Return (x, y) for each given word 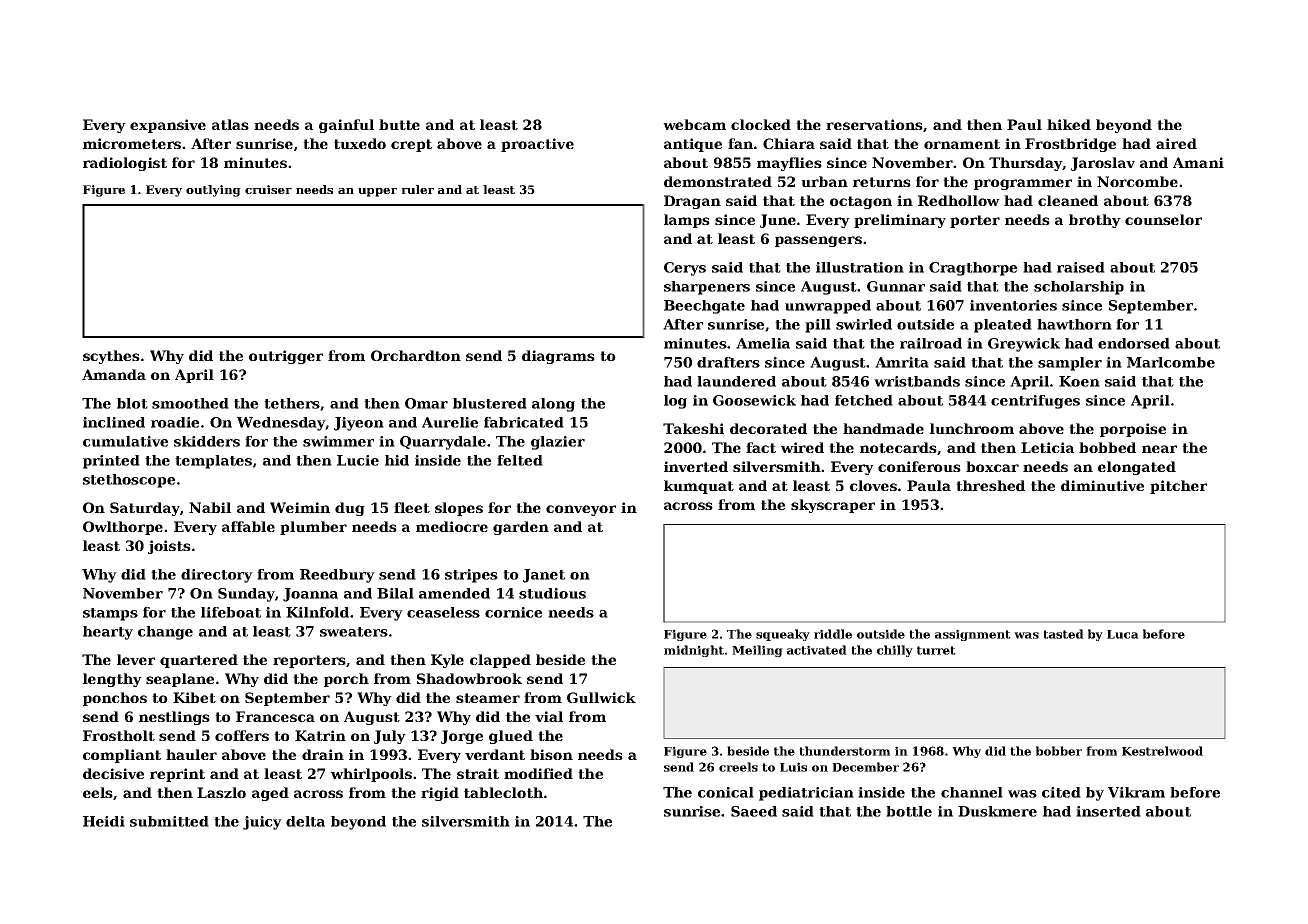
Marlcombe (1171, 362)
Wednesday (281, 424)
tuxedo (360, 143)
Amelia (763, 343)
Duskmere (997, 811)
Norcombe (1137, 181)
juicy (262, 823)
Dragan (692, 202)
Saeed (754, 811)
